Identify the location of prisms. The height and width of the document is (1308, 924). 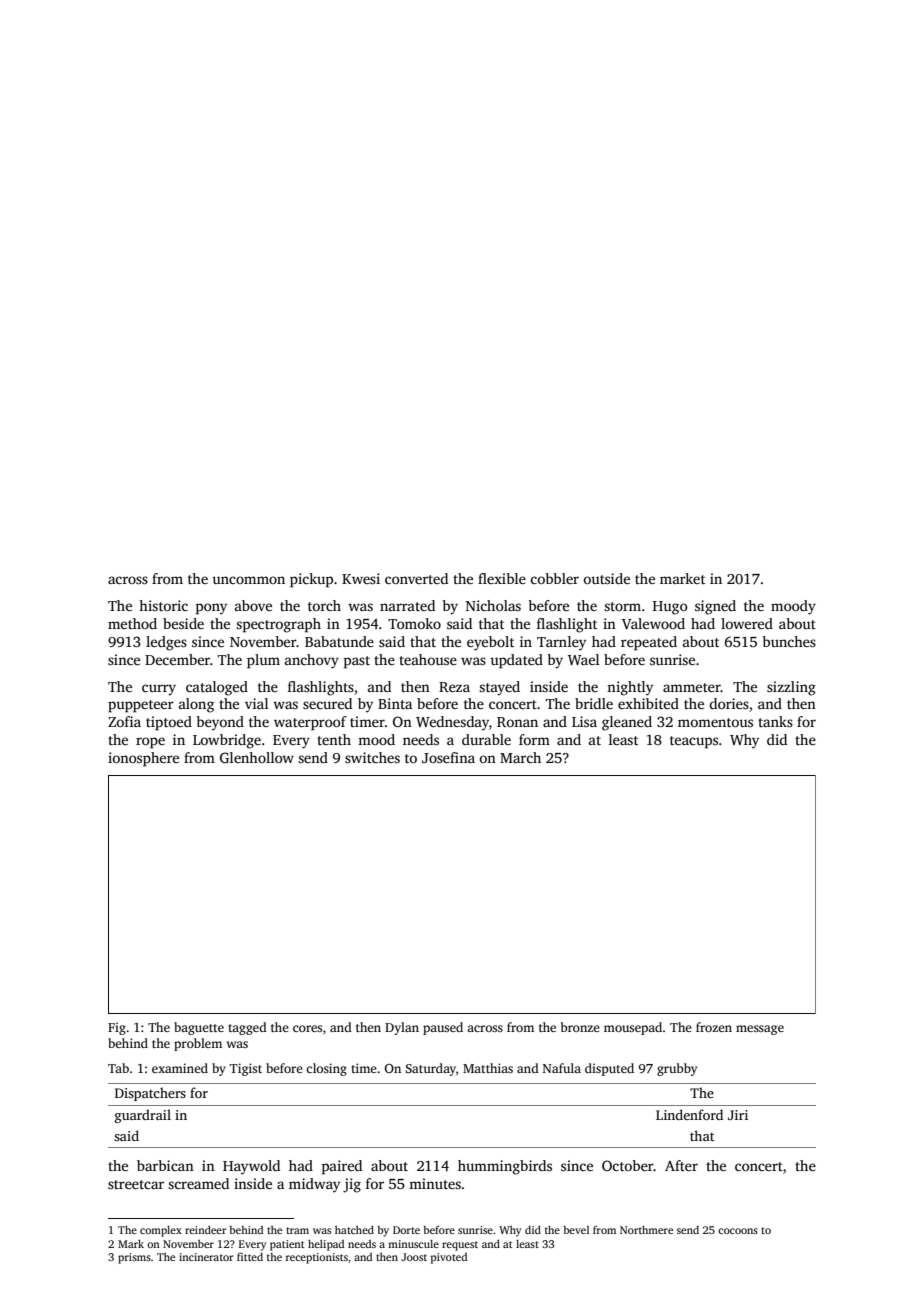
(134, 1258).
